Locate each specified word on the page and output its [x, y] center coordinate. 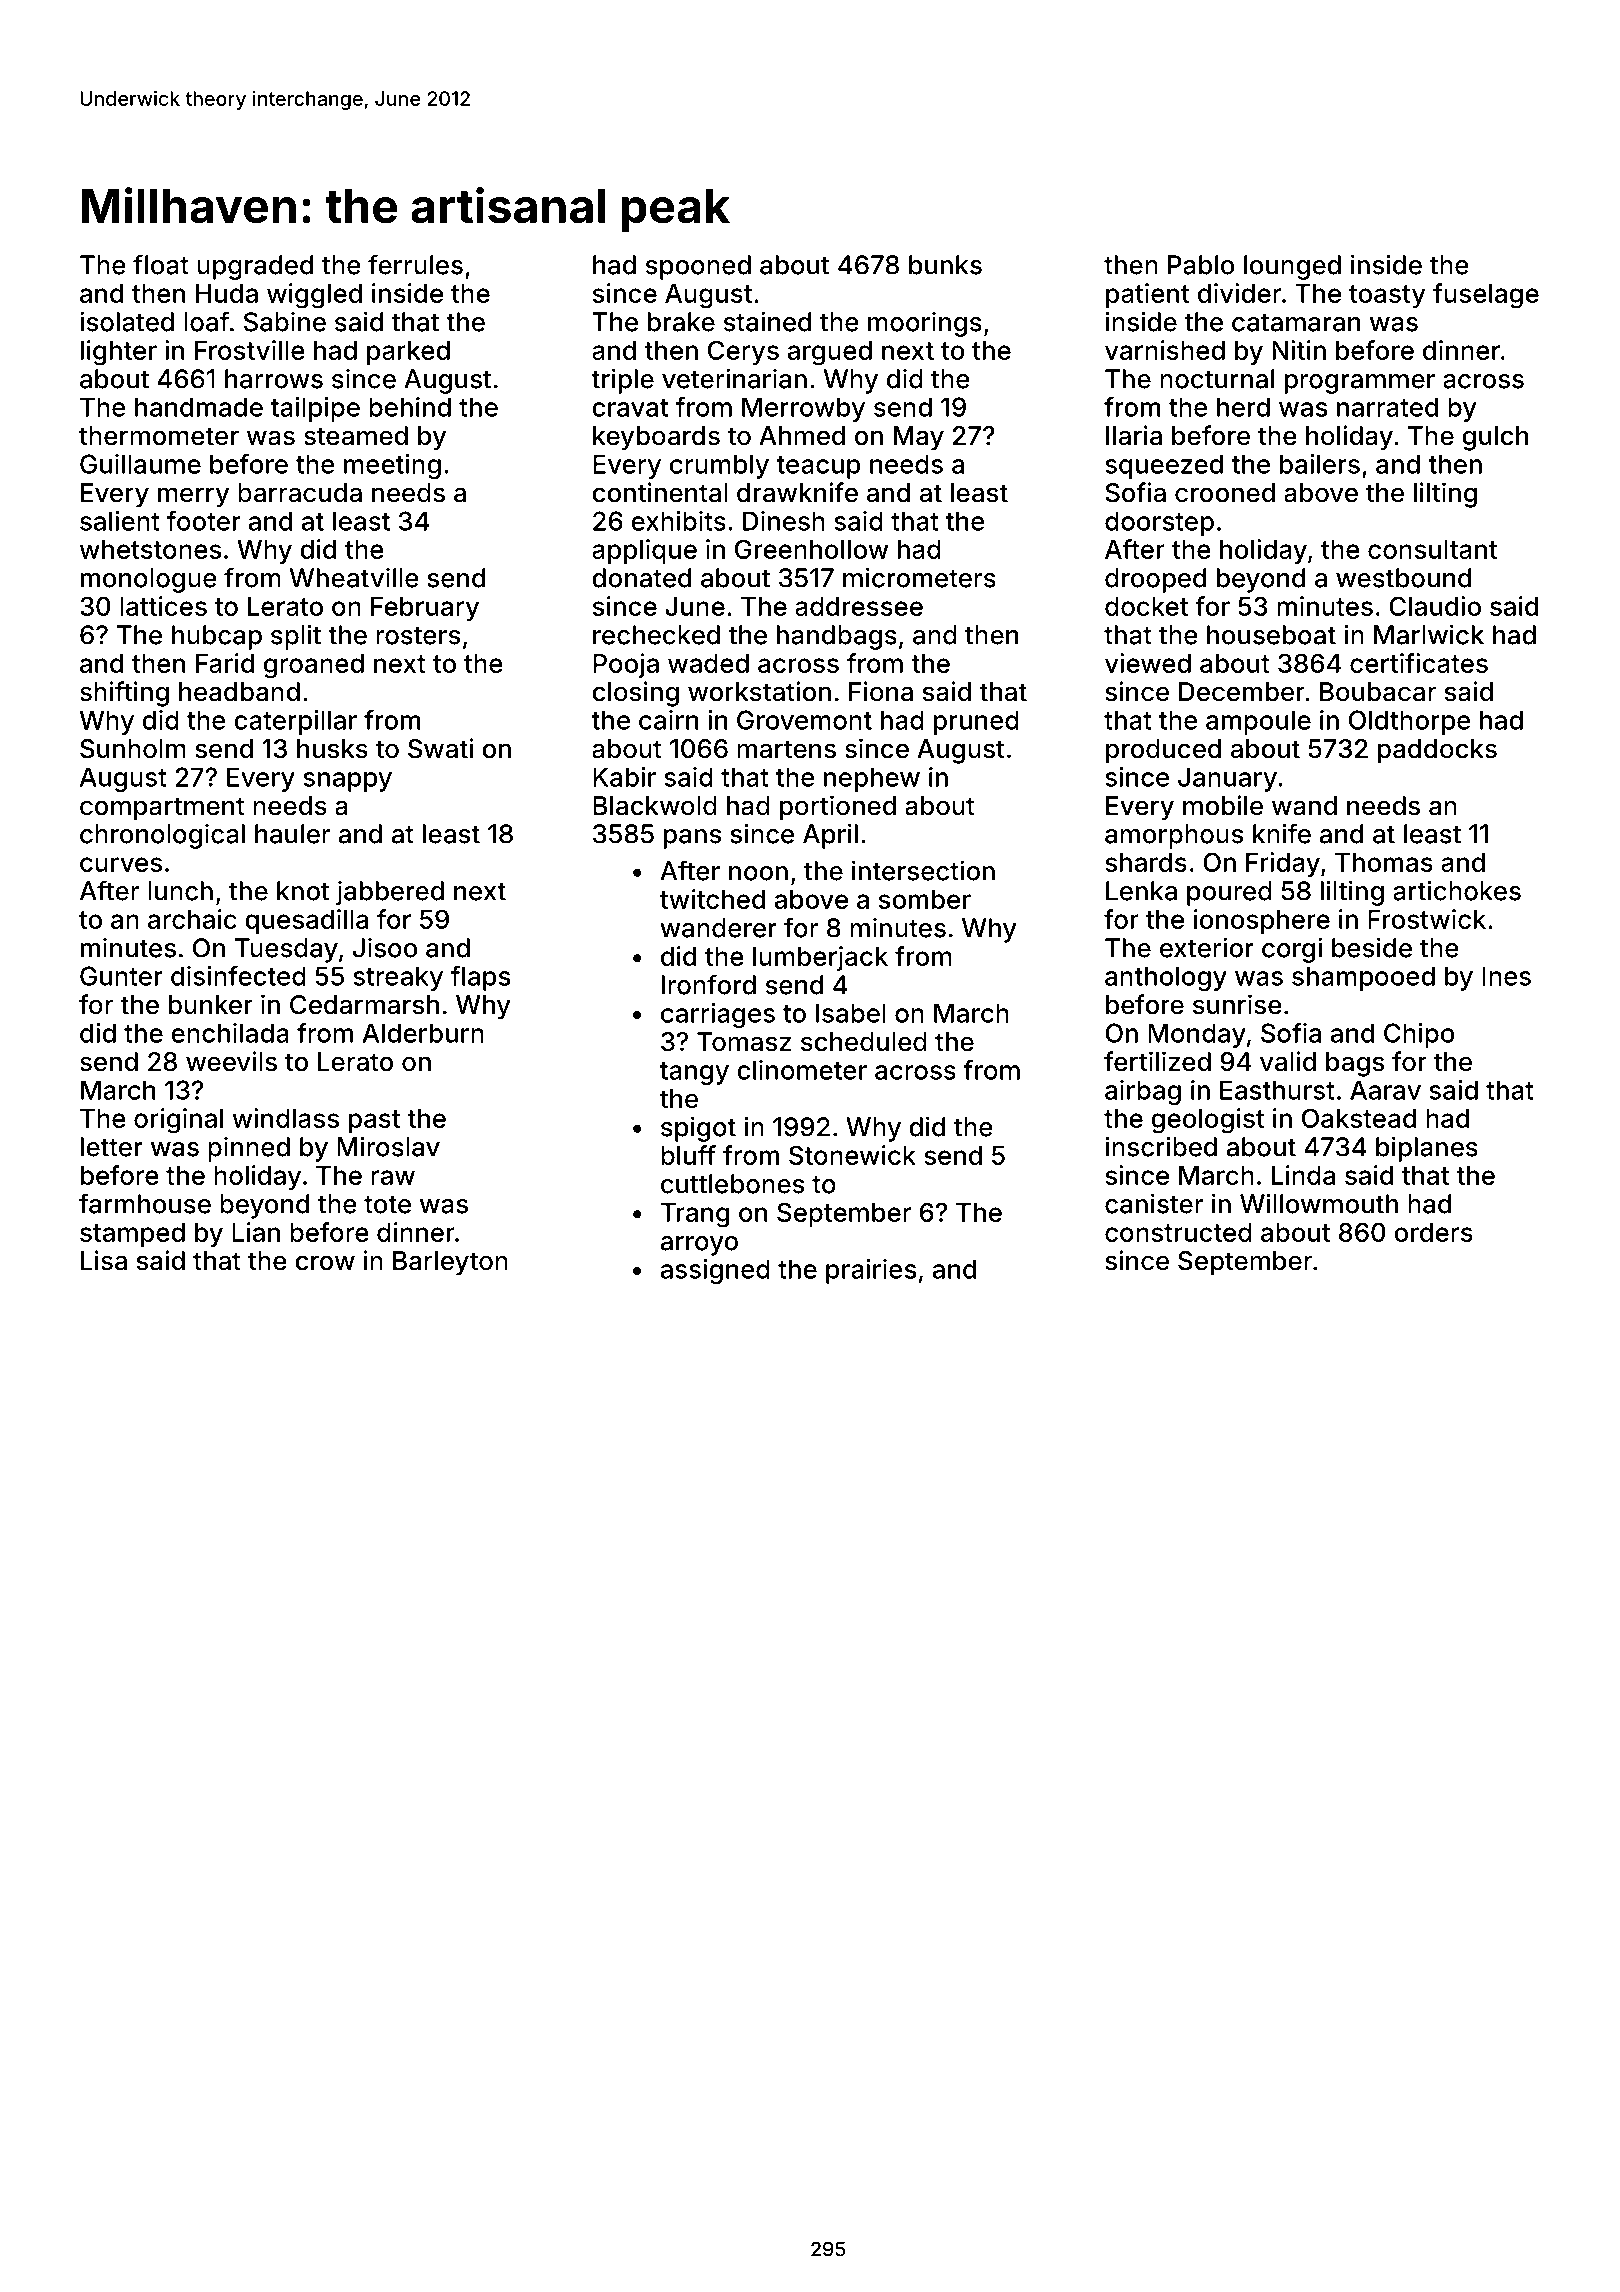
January [1227, 779]
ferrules [415, 264]
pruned [976, 722]
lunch [180, 891]
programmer [1360, 384]
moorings [925, 324]
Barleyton [450, 1263]
